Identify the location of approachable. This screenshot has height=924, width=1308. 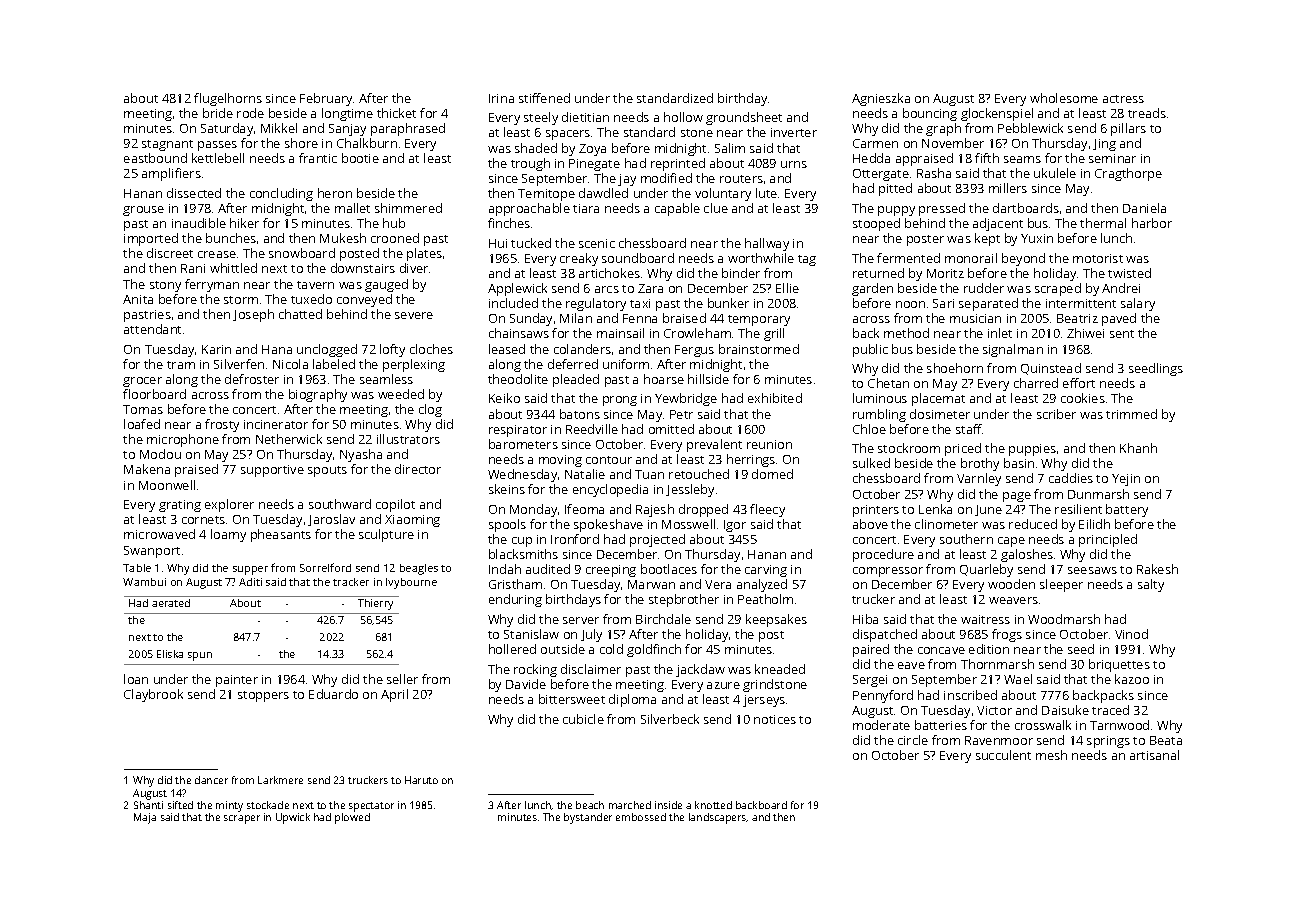
(529, 209).
